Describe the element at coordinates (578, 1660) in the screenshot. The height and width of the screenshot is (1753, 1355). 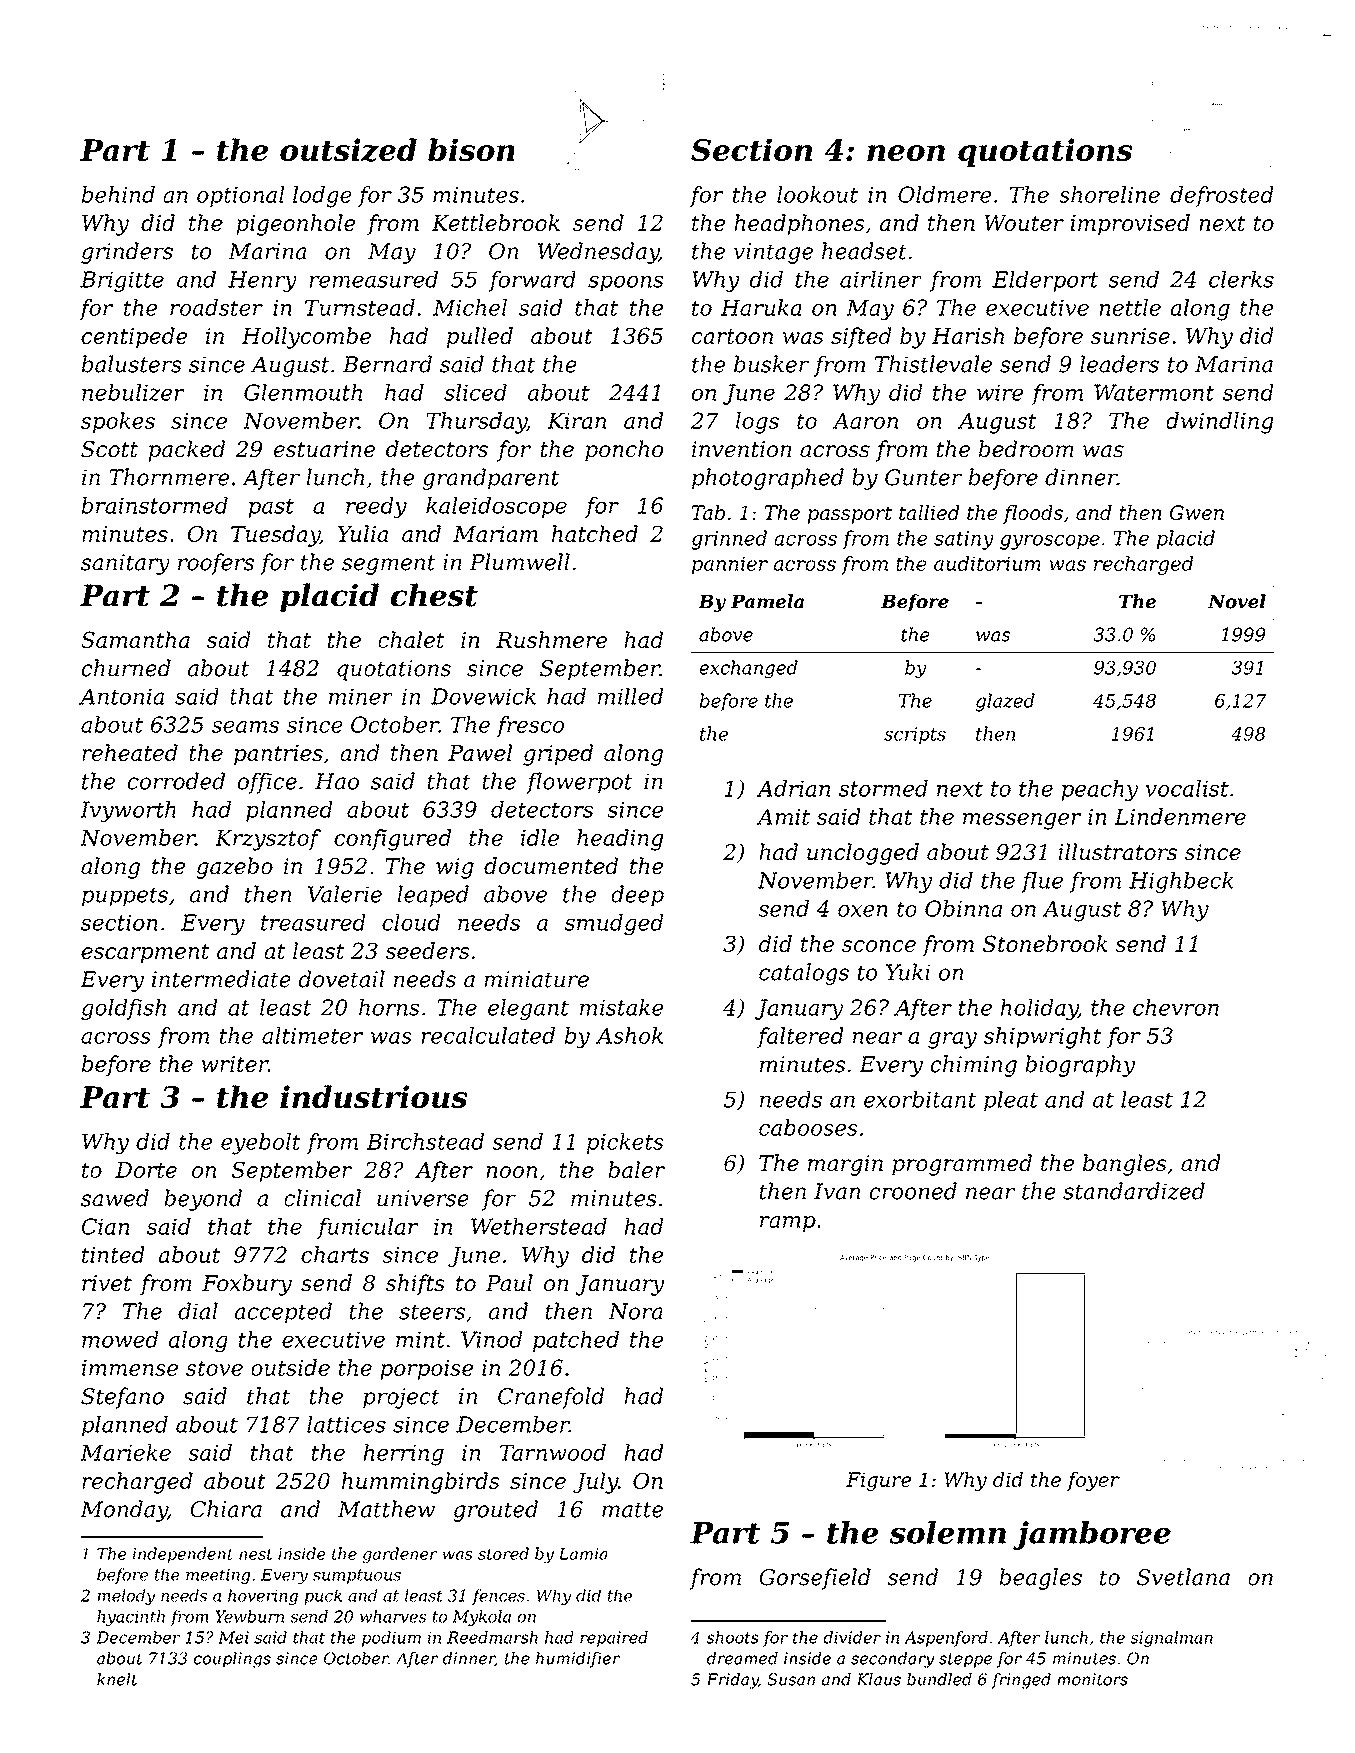
I see `humidifier` at that location.
